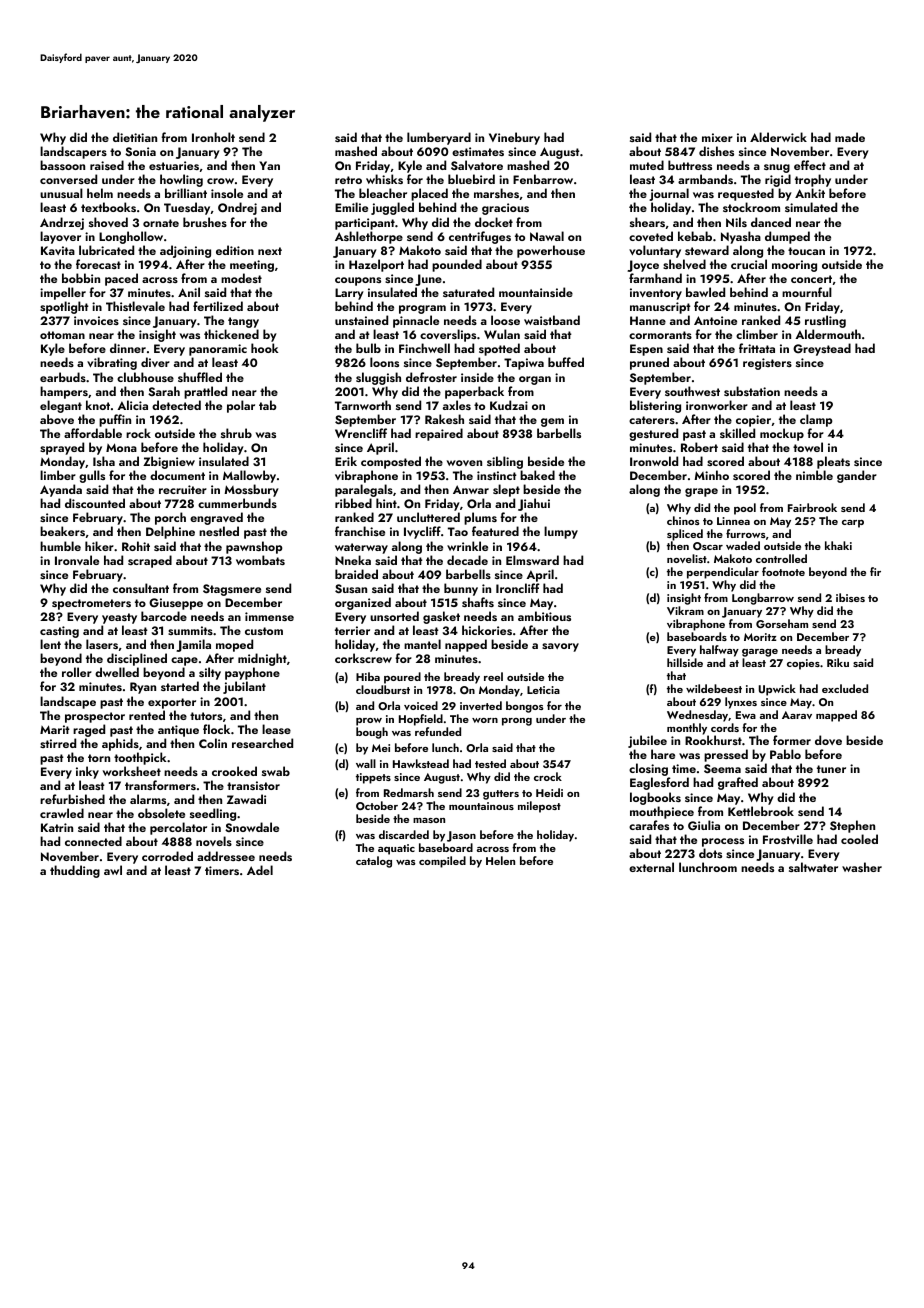 The height and width of the screenshot is (1308, 924). Describe the element at coordinates (490, 763) in the screenshot. I see `tested` at that location.
